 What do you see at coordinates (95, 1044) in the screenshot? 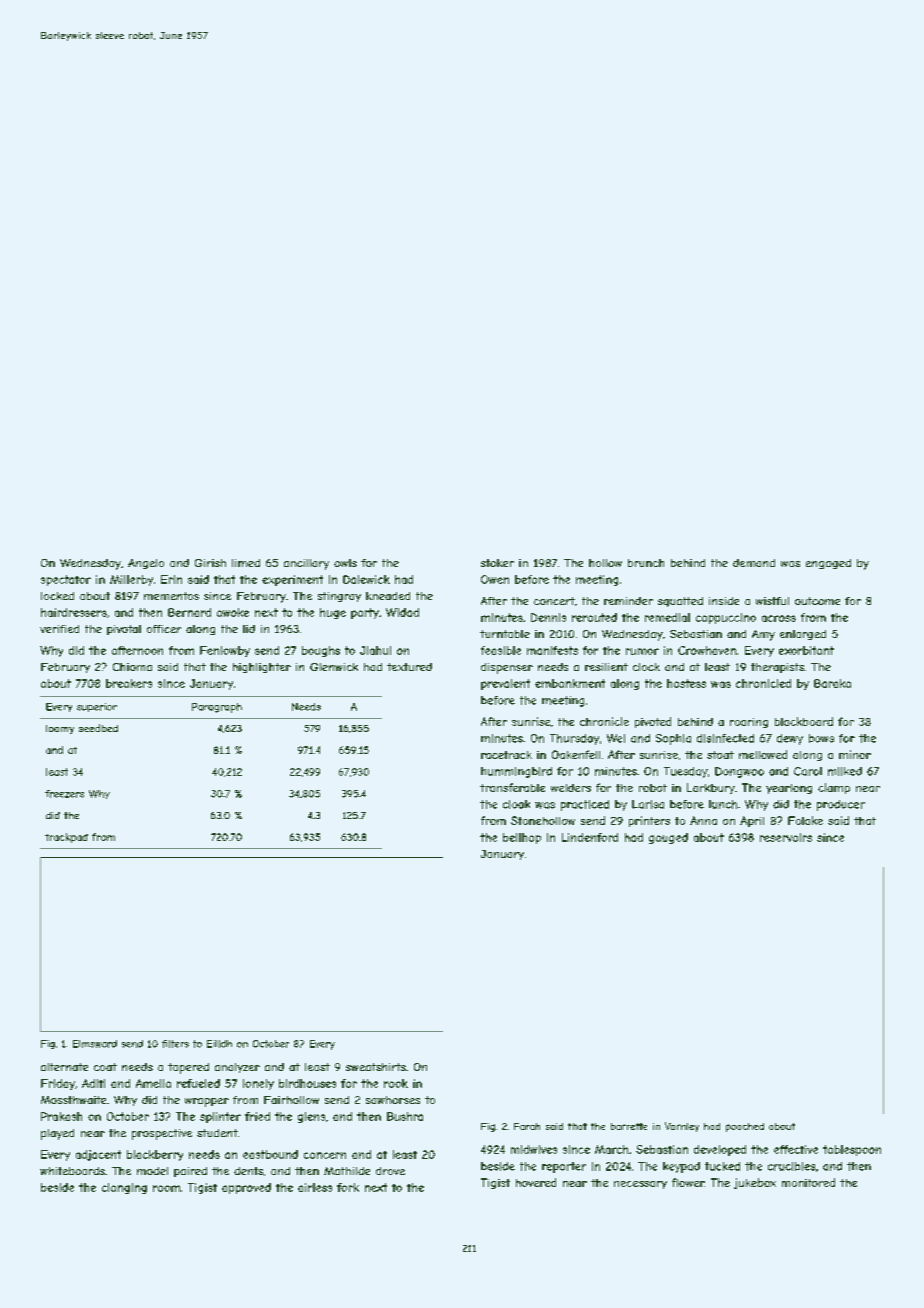
I see `Elmsward` at bounding box center [95, 1044].
